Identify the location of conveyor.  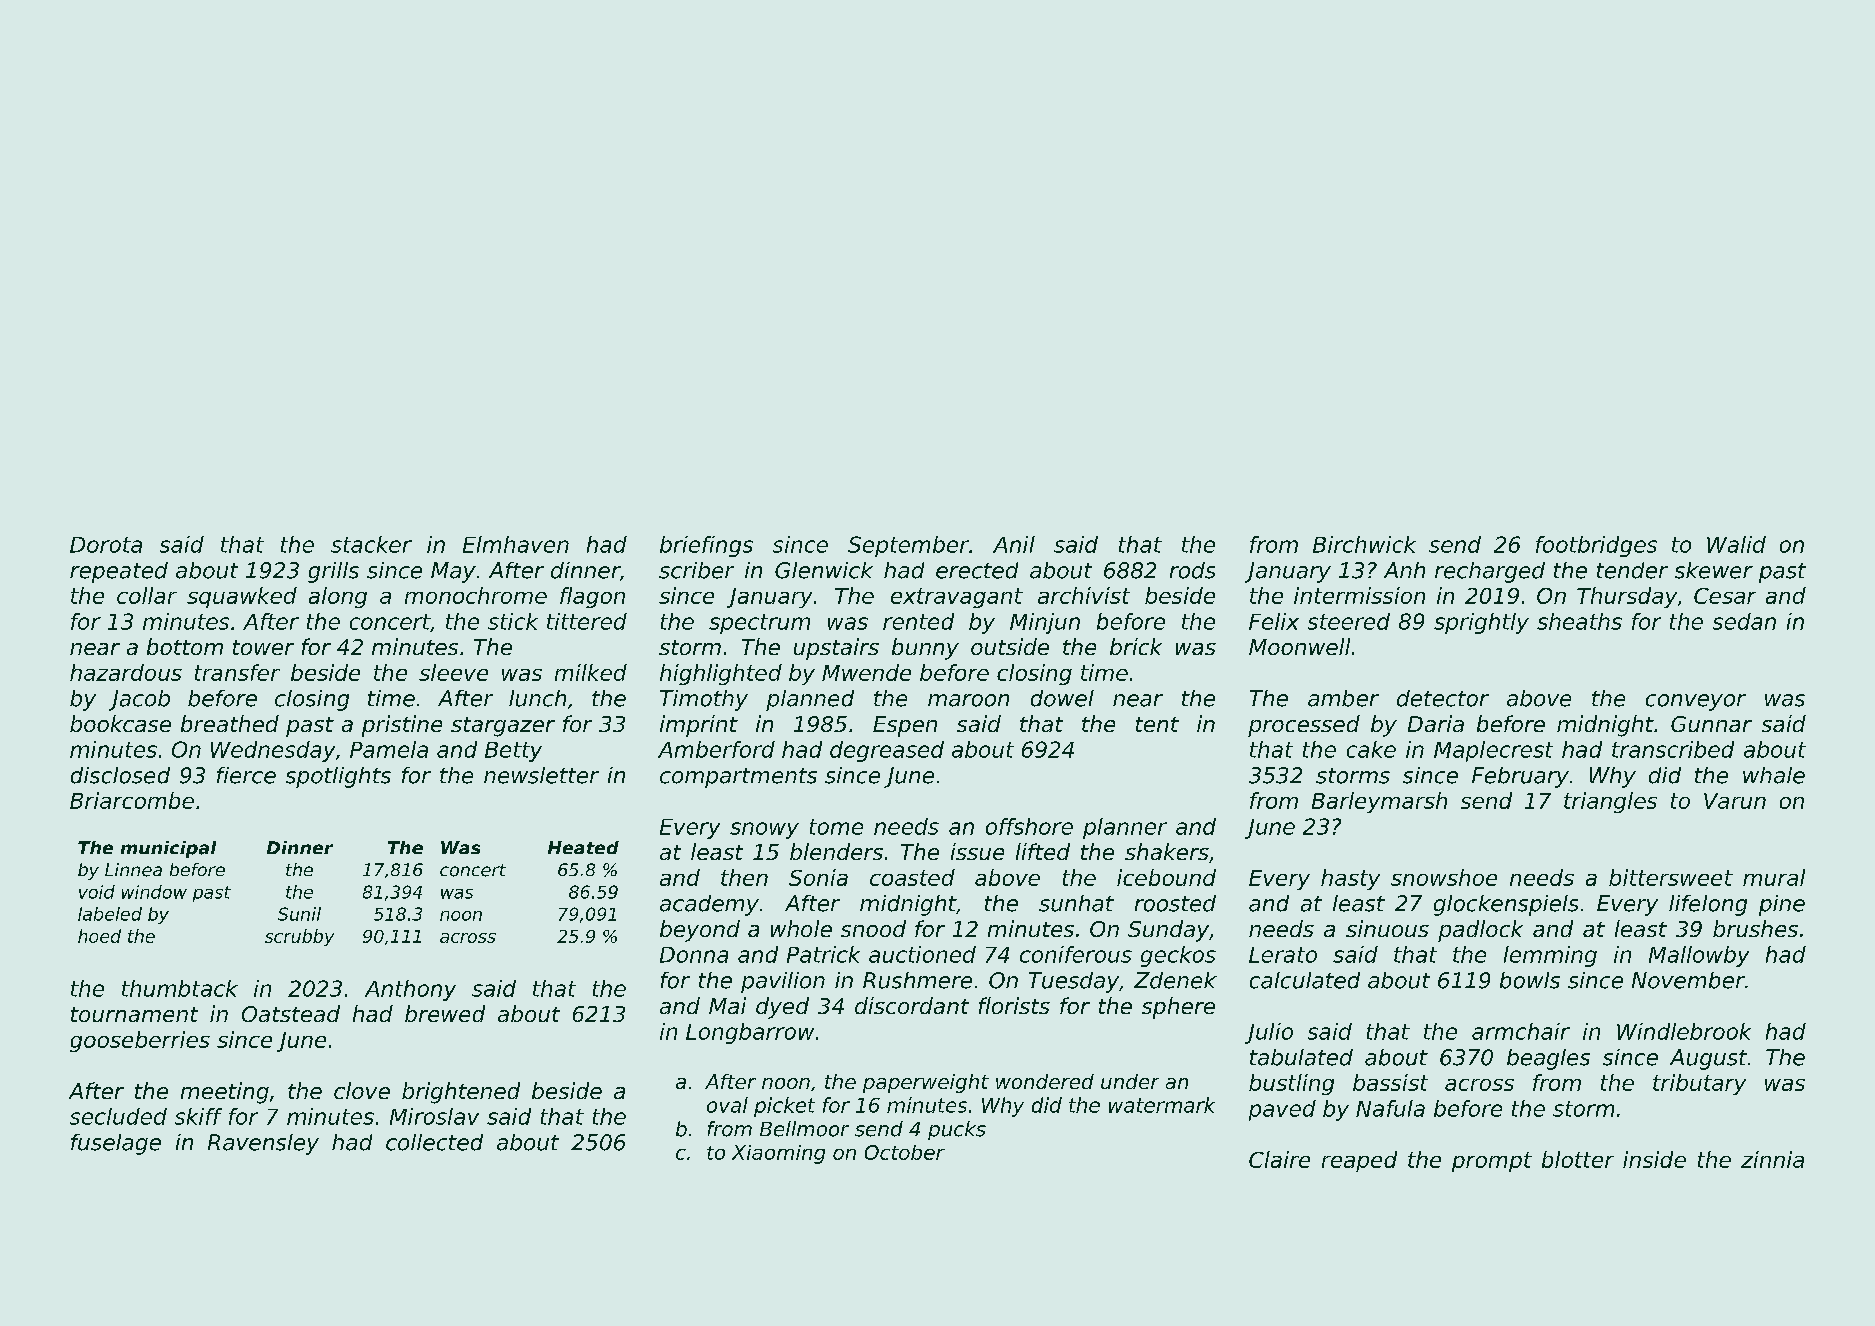
(1696, 702).
